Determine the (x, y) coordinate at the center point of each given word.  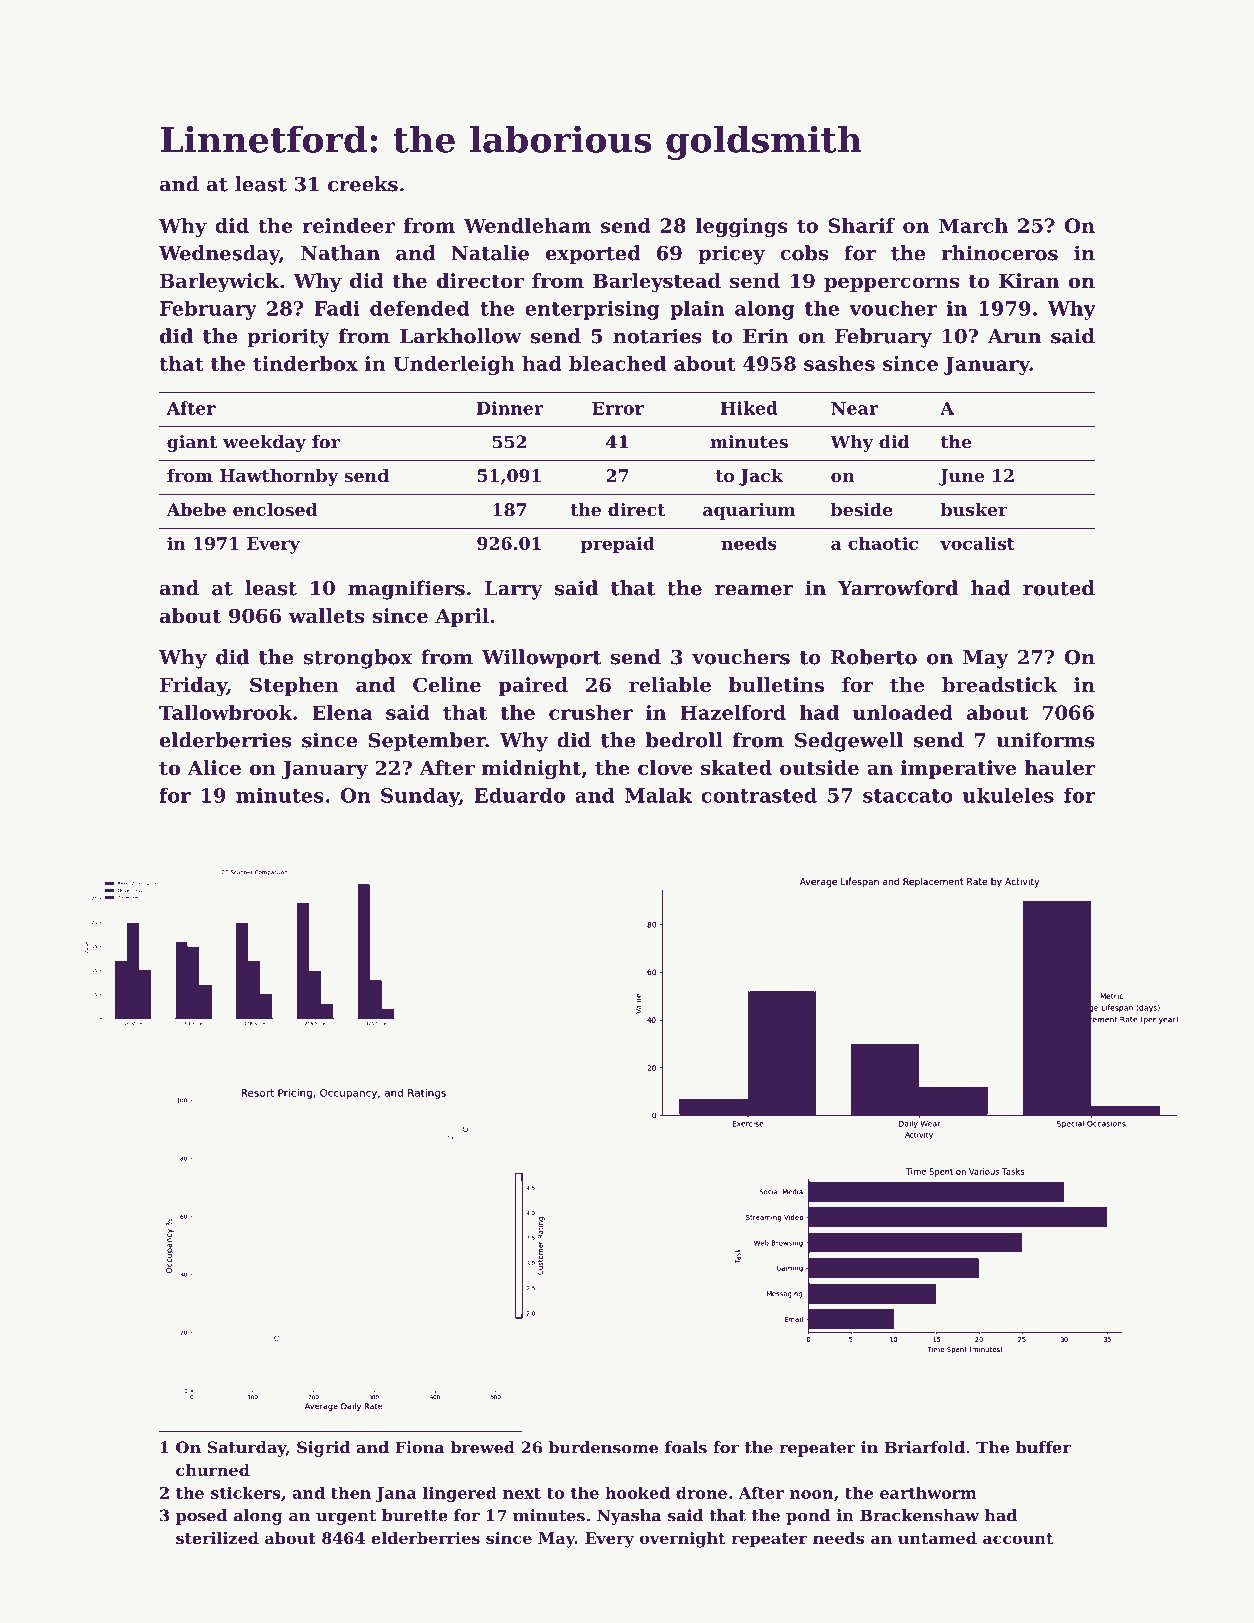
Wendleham (527, 225)
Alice (214, 768)
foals (686, 1447)
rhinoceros (1000, 253)
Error (618, 408)
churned (213, 1470)
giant (192, 443)
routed (1059, 588)
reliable (670, 685)
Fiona (419, 1447)
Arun (1014, 336)
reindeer (348, 225)
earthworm (928, 1492)
